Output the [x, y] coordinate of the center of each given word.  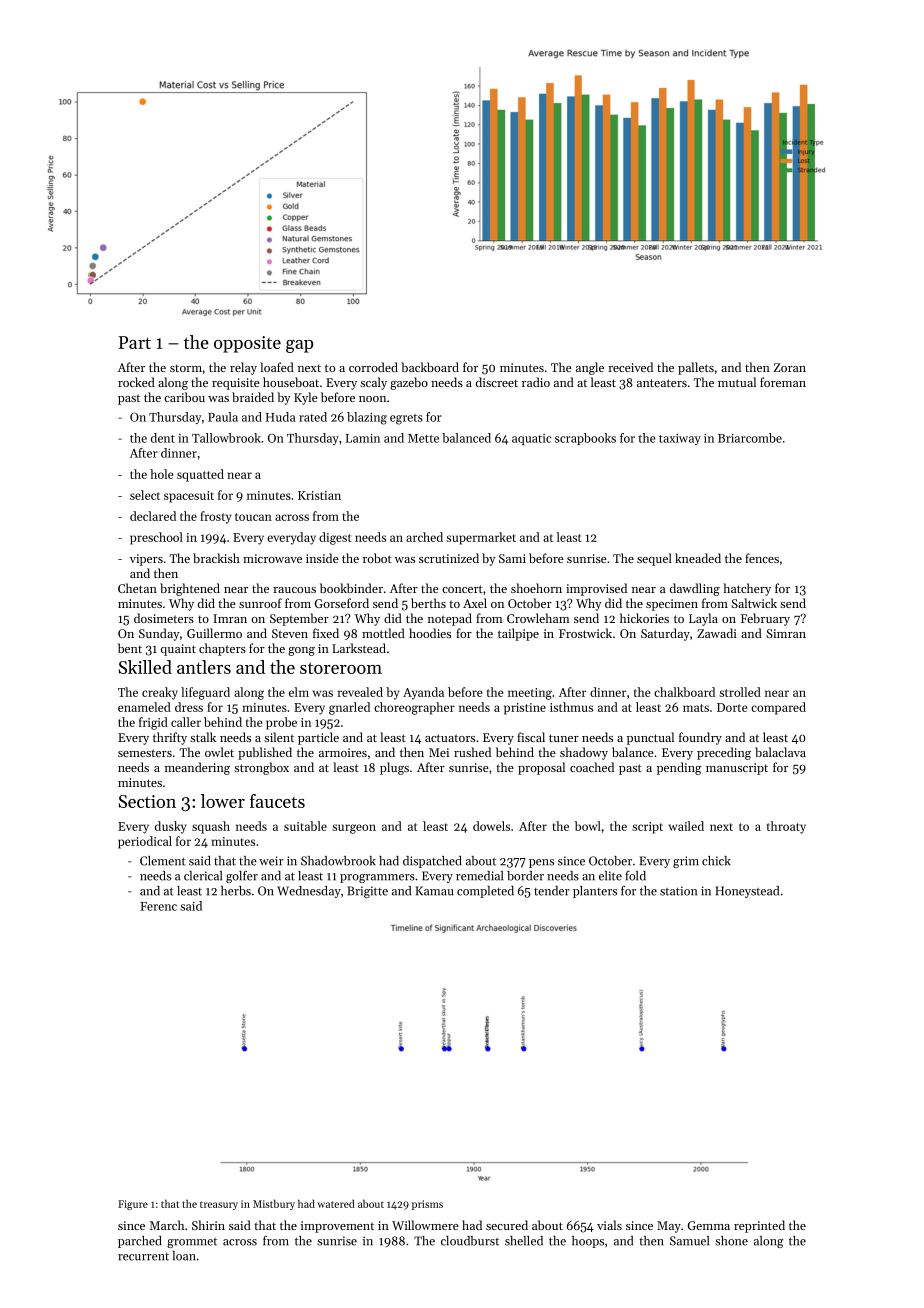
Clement [163, 861]
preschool [156, 538]
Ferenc [158, 906]
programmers [377, 878]
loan [184, 1256]
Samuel [689, 1241]
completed [485, 892]
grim [686, 862]
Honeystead [747, 892]
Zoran [790, 367]
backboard [430, 367]
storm [186, 368]
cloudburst [470, 1241]
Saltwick [754, 603]
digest [335, 538]
